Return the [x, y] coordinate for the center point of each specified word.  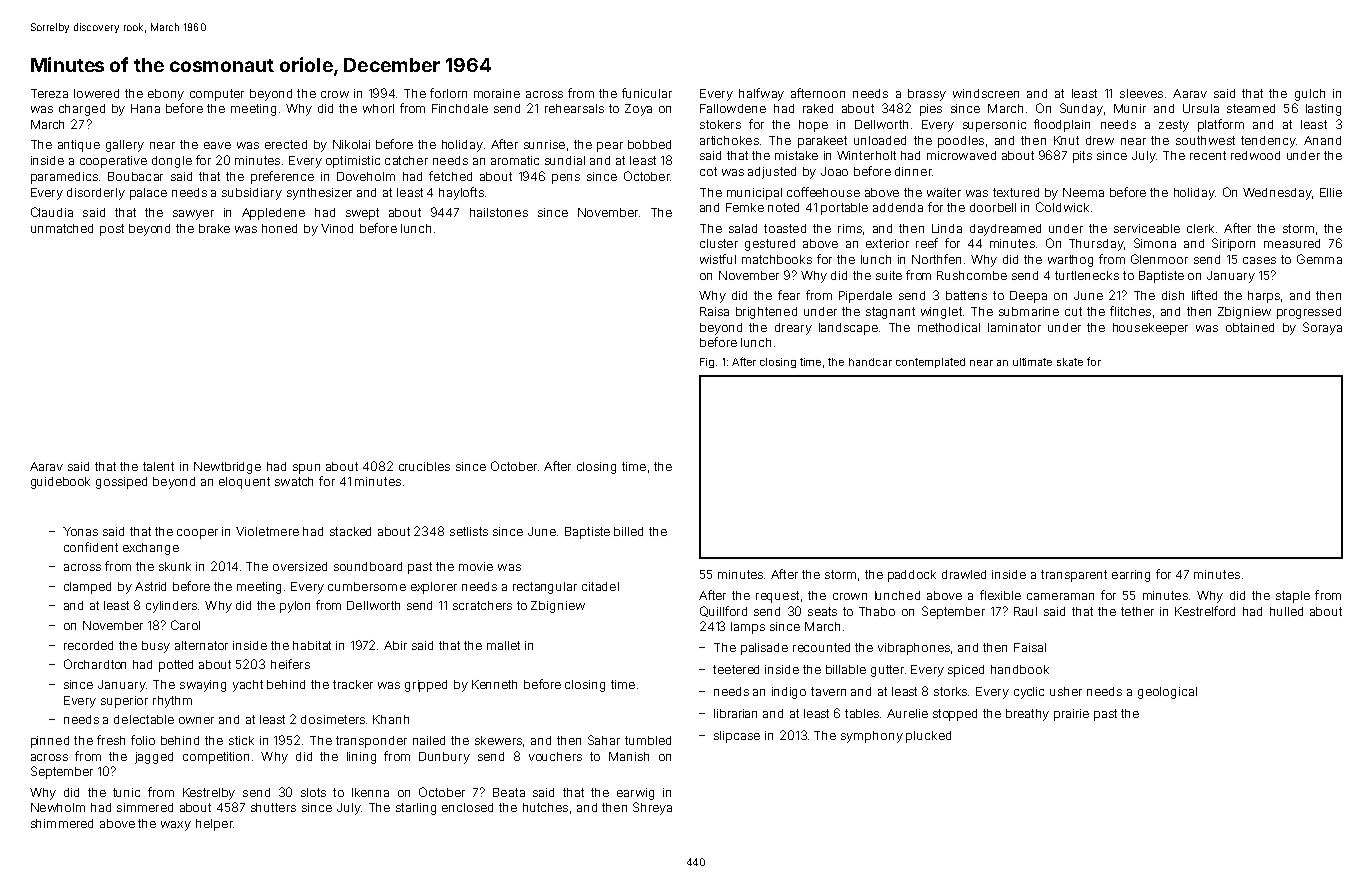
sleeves [1141, 93]
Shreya [652, 808]
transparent [1074, 576]
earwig [635, 794]
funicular [647, 93]
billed [628, 531]
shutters [273, 807]
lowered [96, 93]
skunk [175, 566]
